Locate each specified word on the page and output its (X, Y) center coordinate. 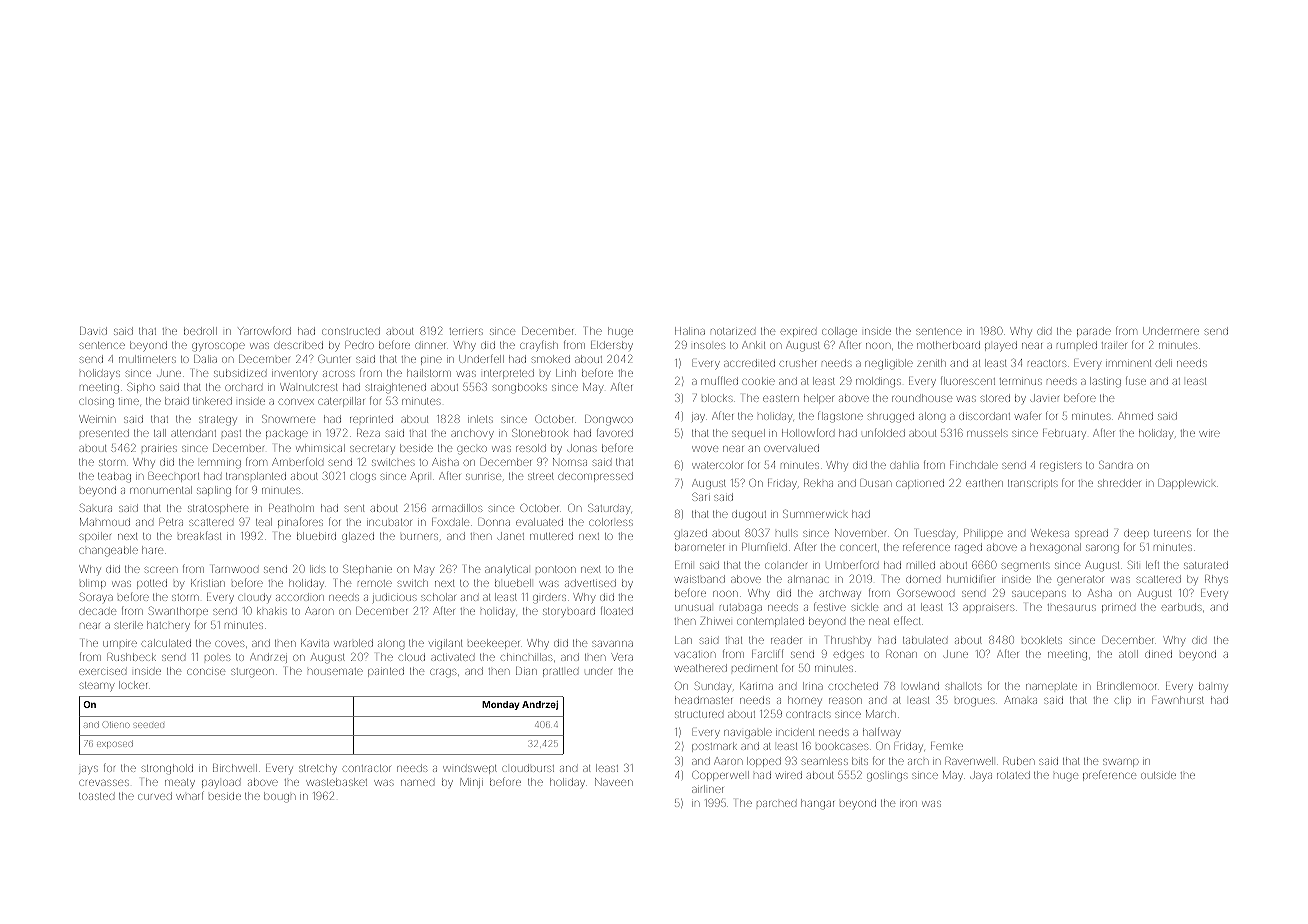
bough (279, 797)
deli (1164, 363)
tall (160, 433)
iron (908, 804)
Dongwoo (609, 420)
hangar (817, 804)
